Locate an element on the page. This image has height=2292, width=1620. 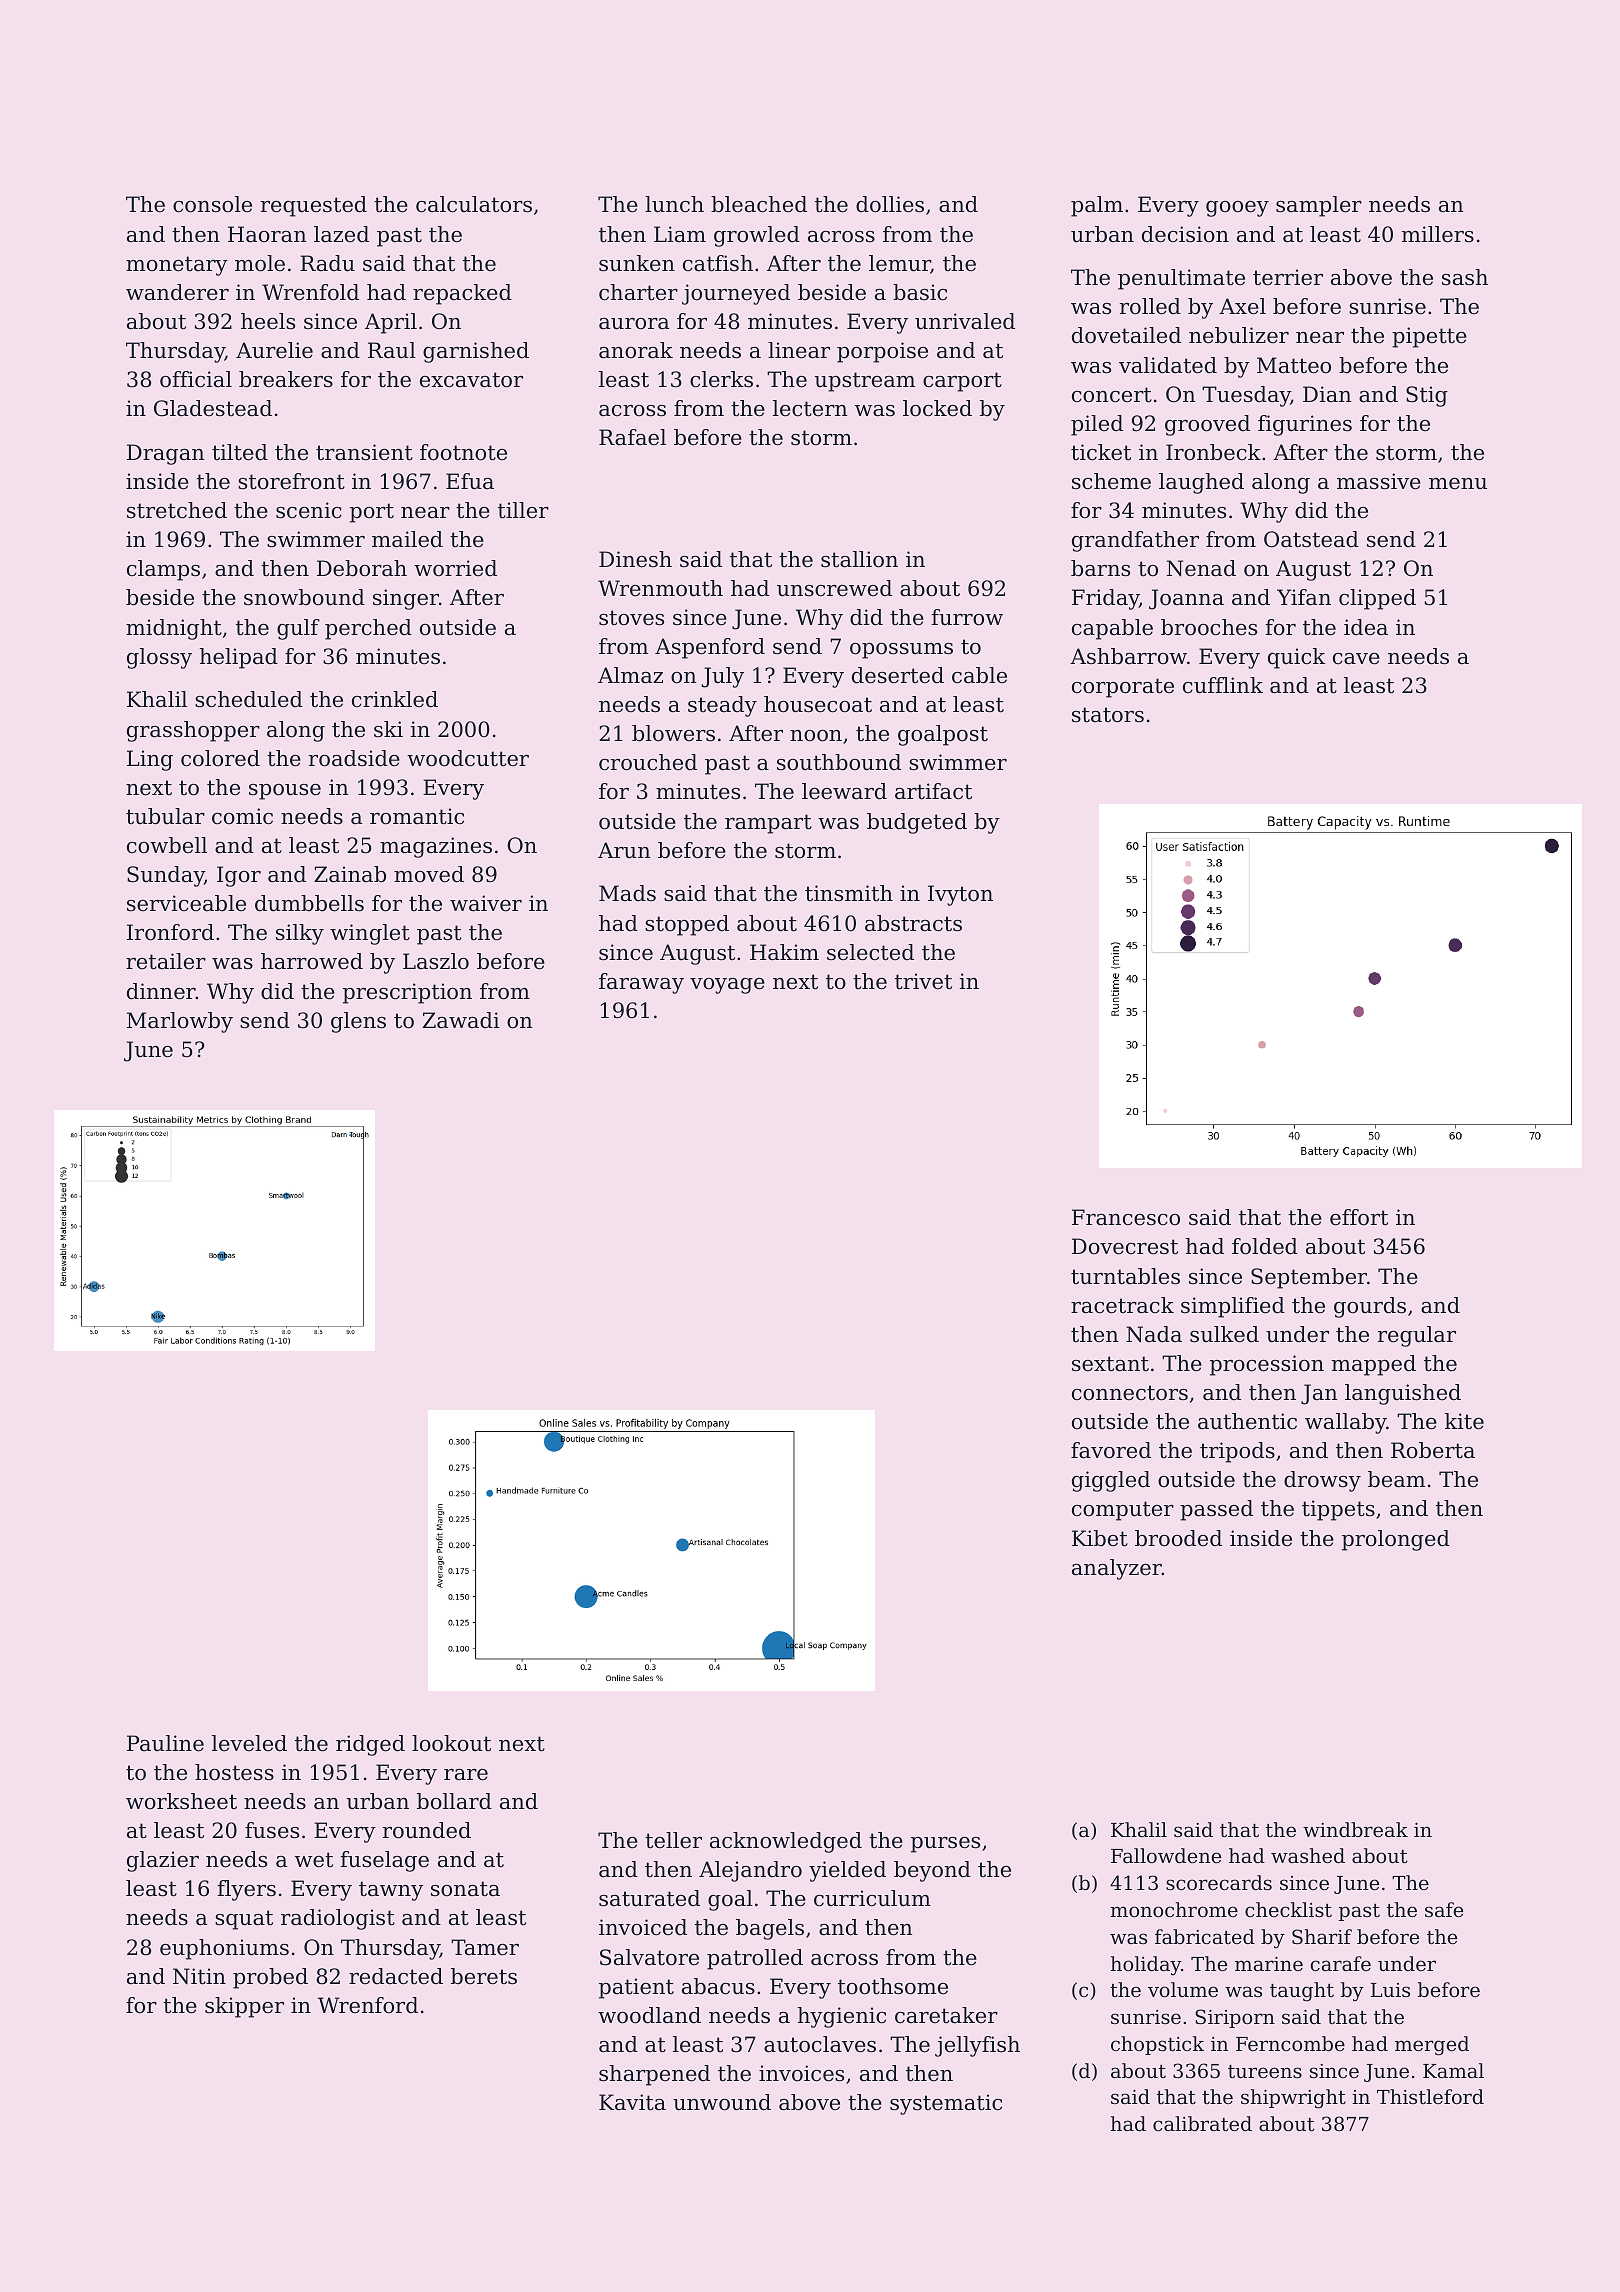
Wrenfold is located at coordinates (310, 292).
